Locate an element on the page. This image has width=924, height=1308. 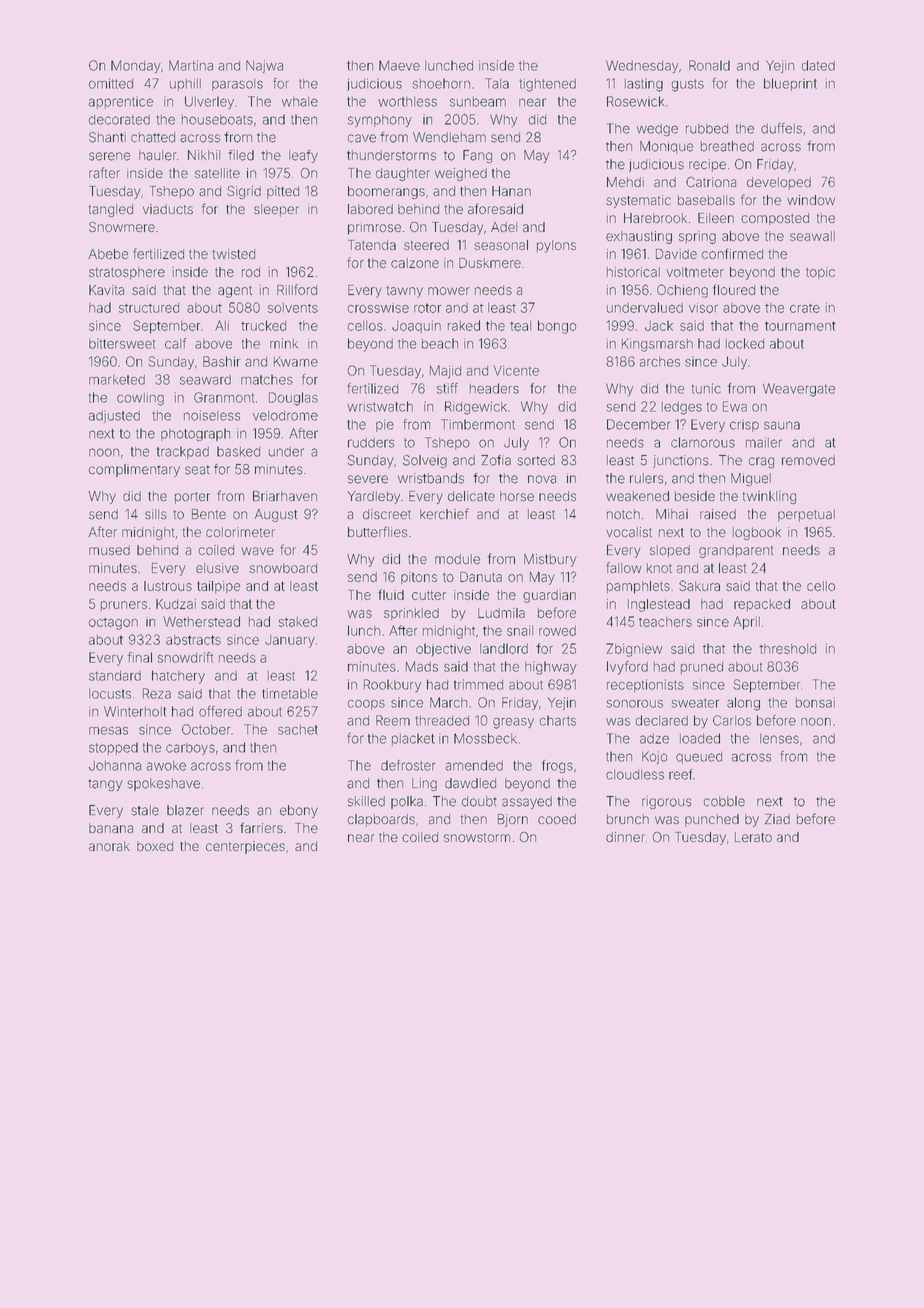
Inglestead is located at coordinates (659, 605).
